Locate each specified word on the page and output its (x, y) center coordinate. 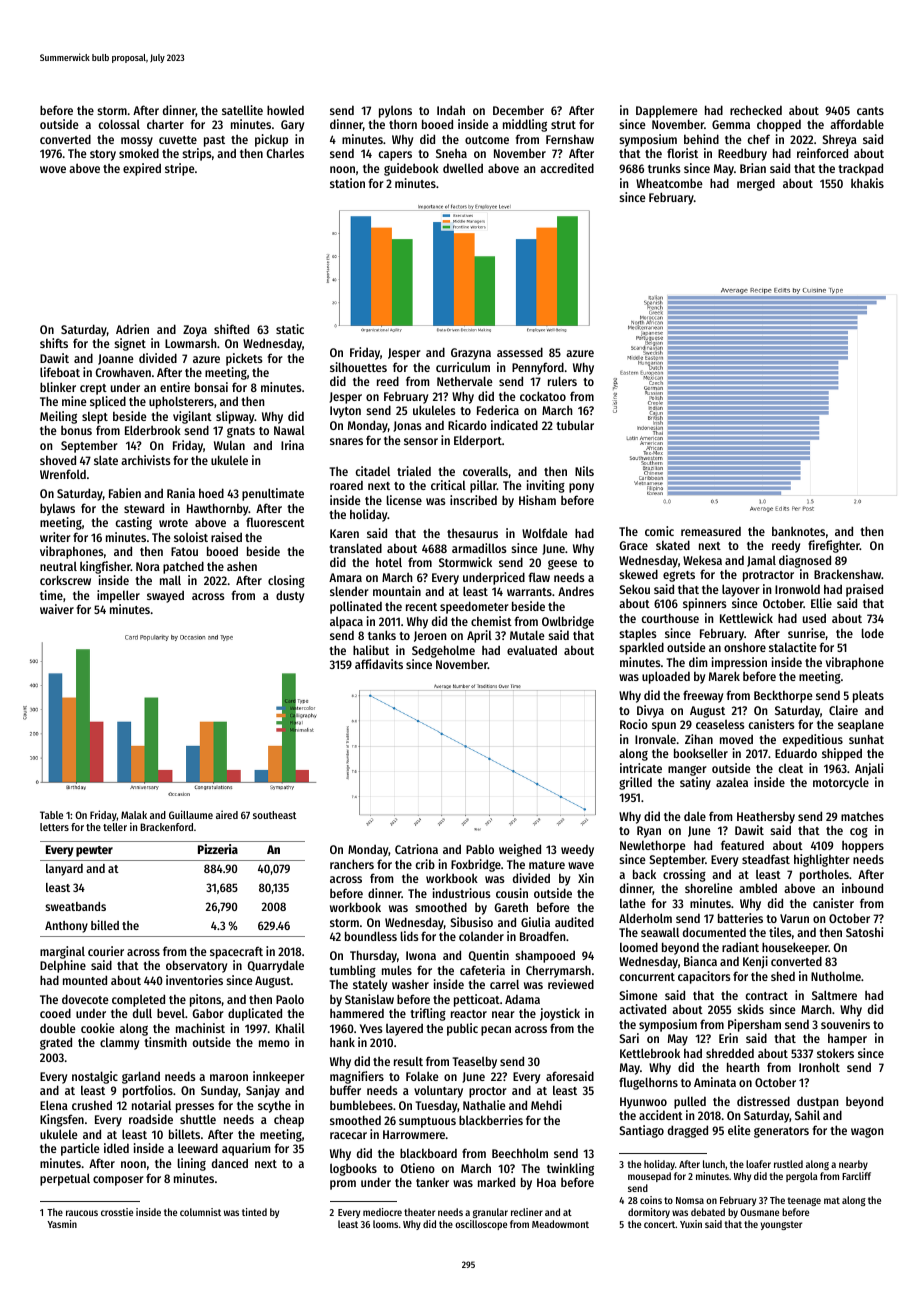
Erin (728, 1038)
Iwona (421, 955)
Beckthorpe (783, 696)
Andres (576, 591)
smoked (139, 153)
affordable (857, 124)
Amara (345, 577)
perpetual (65, 1179)
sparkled (641, 648)
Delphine (63, 966)
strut (563, 125)
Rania (181, 493)
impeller (118, 596)
